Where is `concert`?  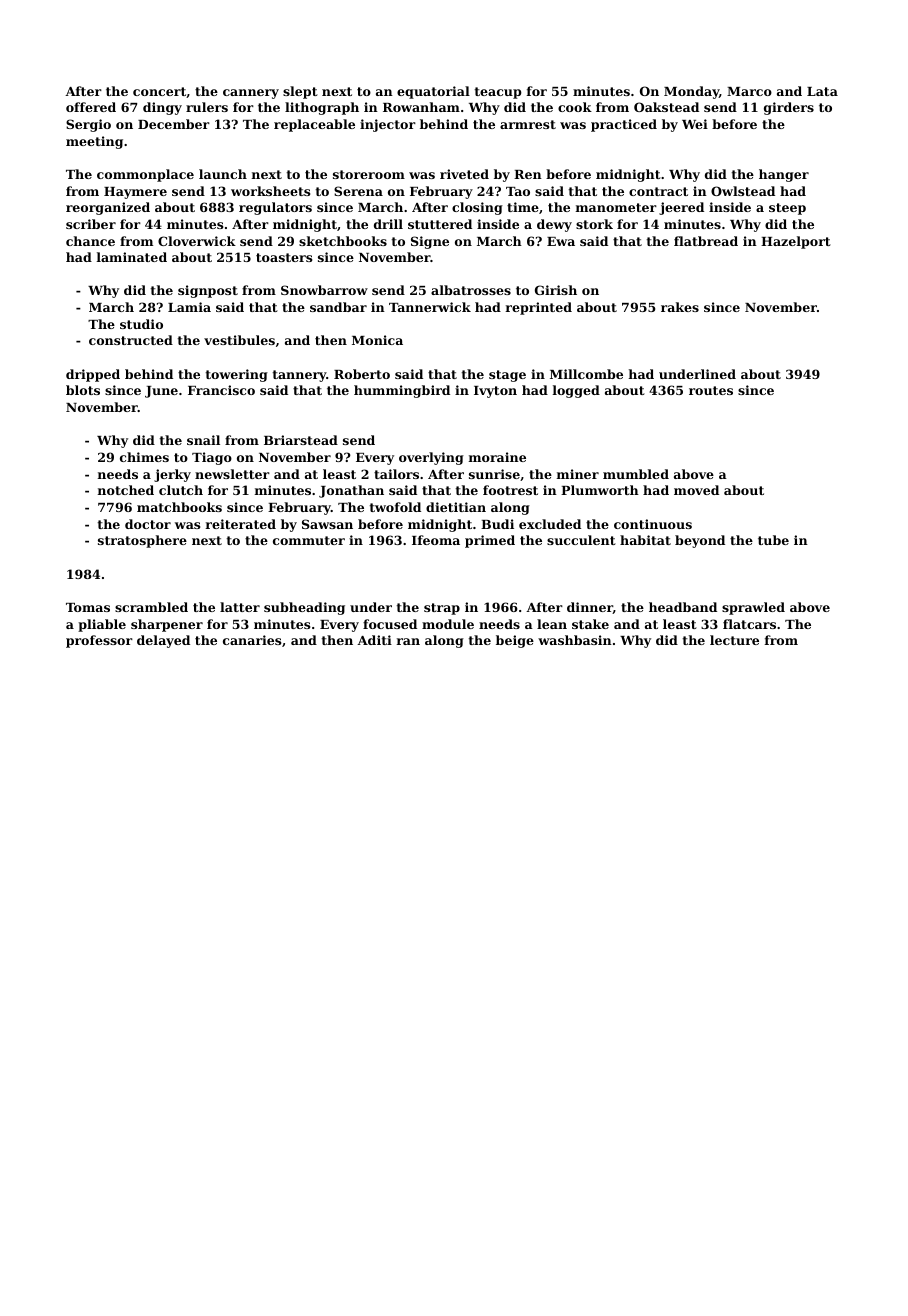
concert is located at coordinates (159, 91).
